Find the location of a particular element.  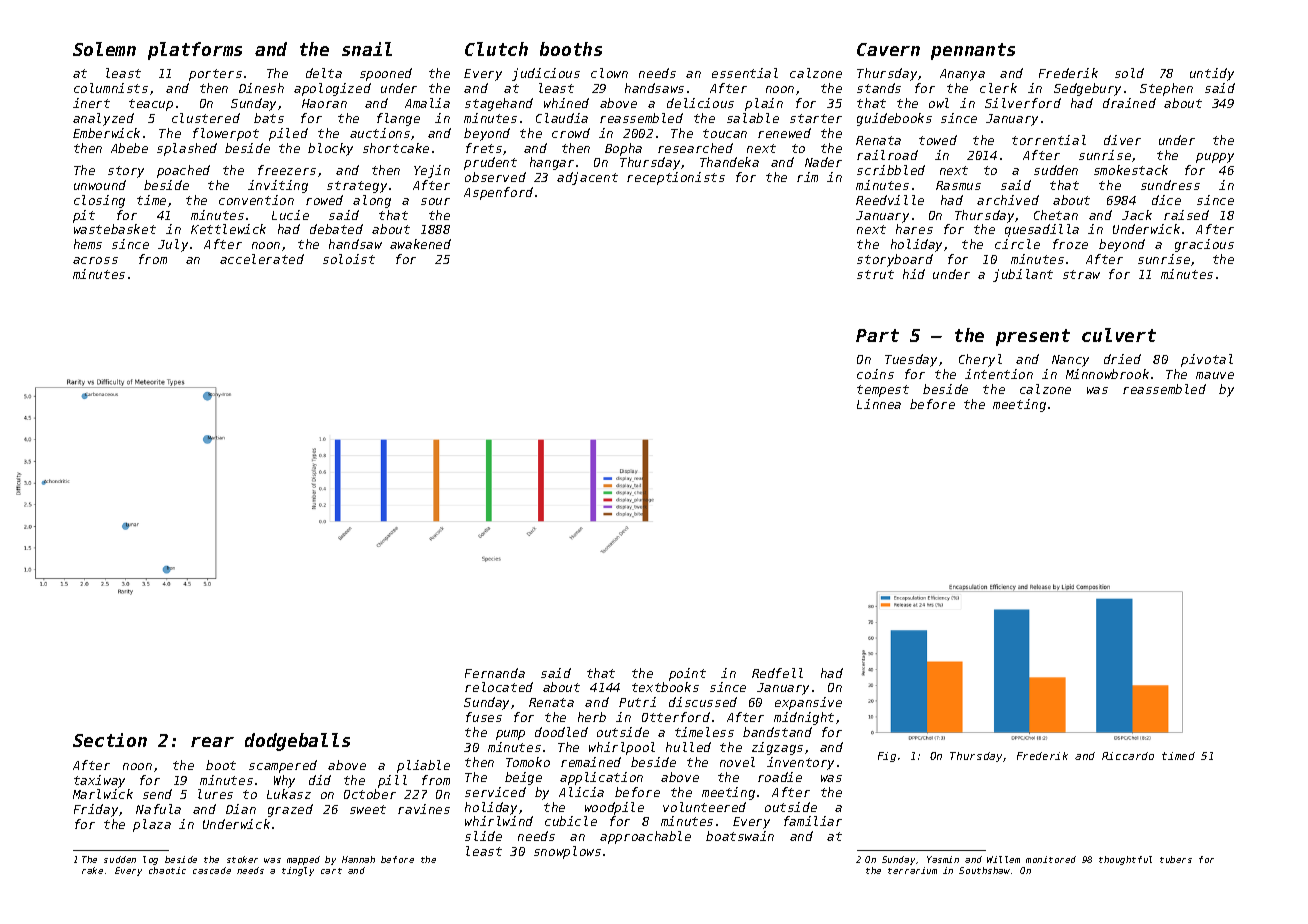

accelerated is located at coordinates (262, 259).
